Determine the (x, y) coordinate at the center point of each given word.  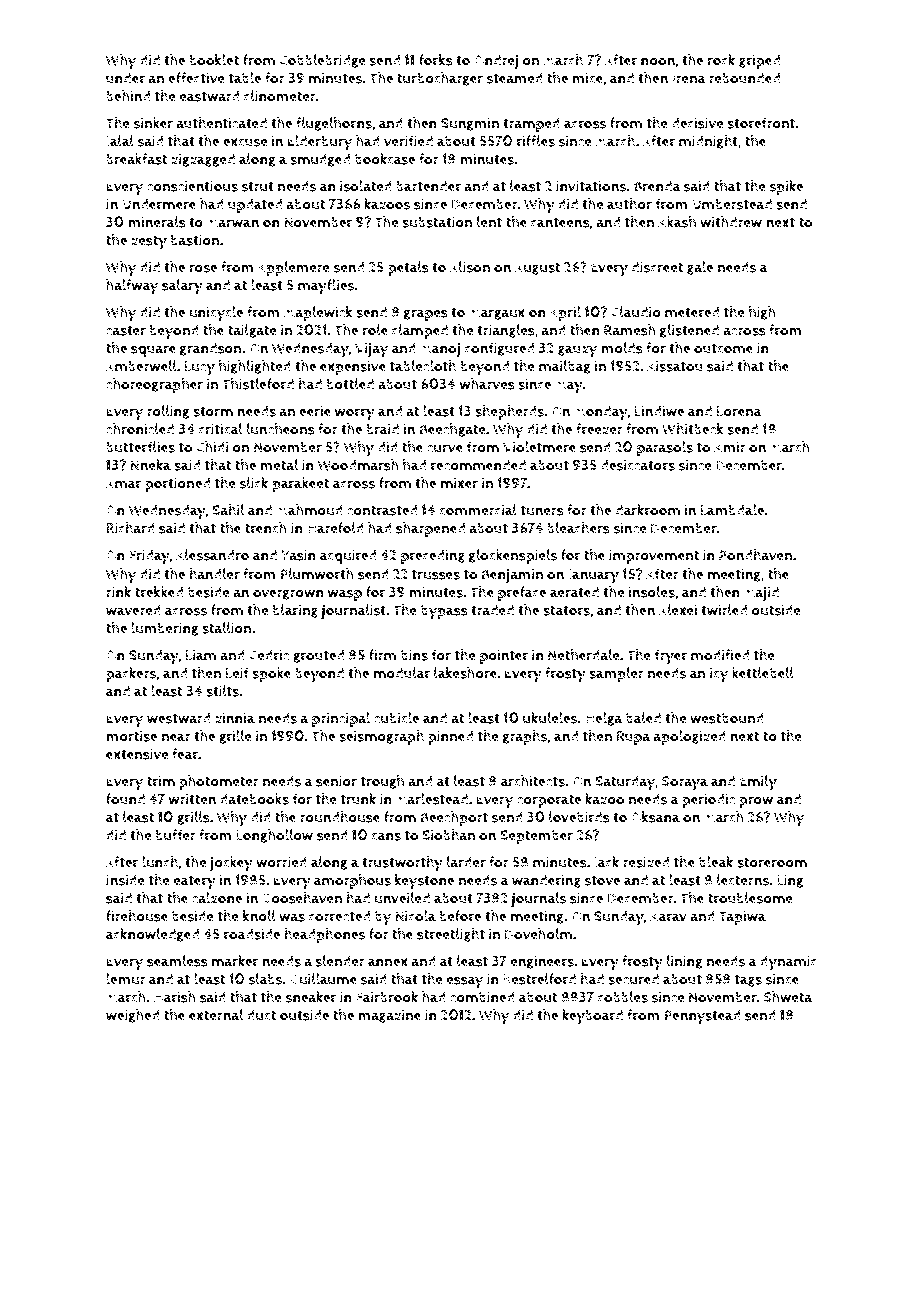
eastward (209, 96)
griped (759, 61)
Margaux (497, 313)
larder (466, 862)
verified (408, 141)
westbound (727, 718)
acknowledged (152, 935)
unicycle (216, 314)
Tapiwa (742, 917)
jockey (231, 864)
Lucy (200, 368)
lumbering (164, 629)
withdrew (731, 222)
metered (692, 312)
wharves (487, 384)
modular (402, 673)
